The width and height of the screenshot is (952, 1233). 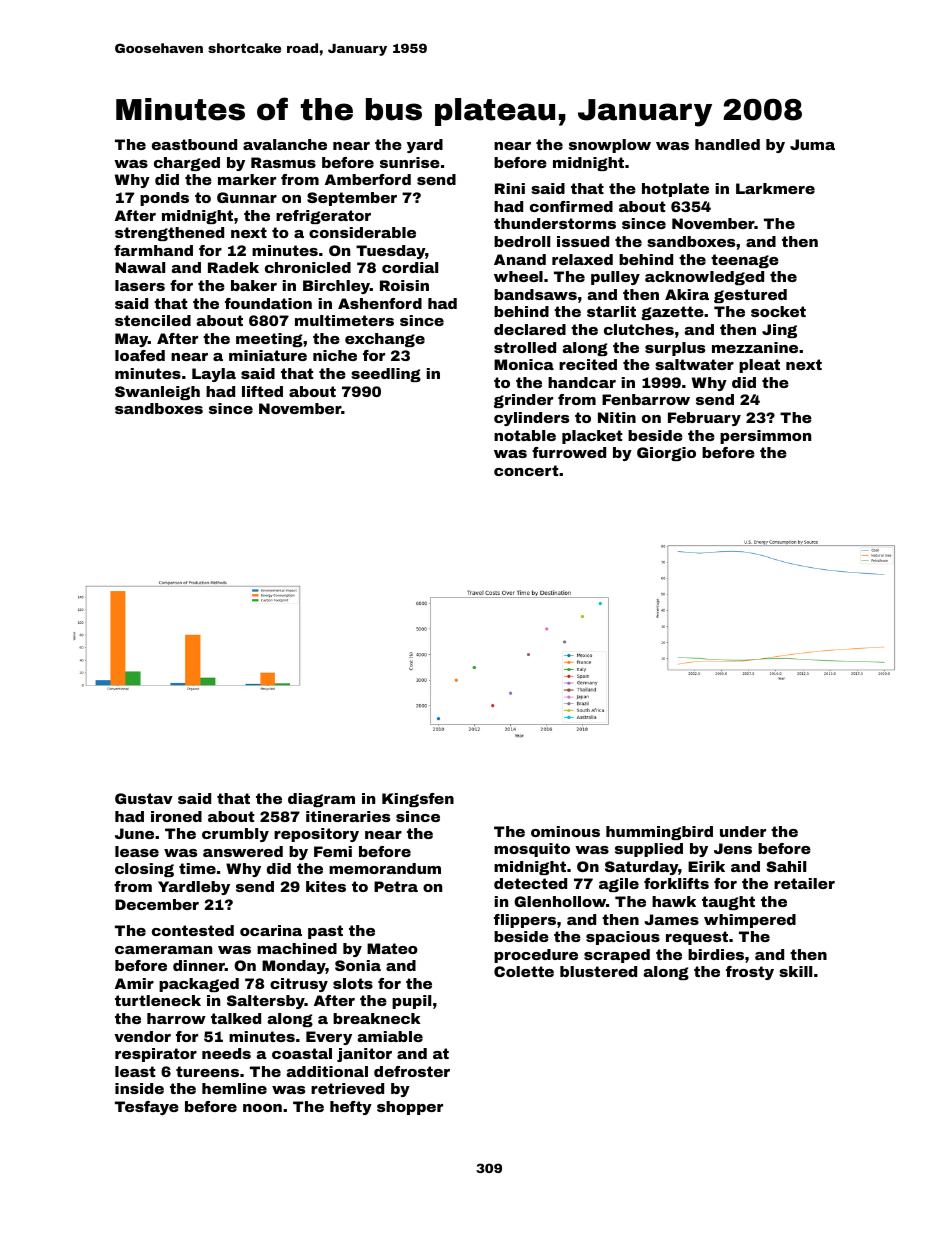 What do you see at coordinates (187, 164) in the screenshot?
I see `charged` at bounding box center [187, 164].
